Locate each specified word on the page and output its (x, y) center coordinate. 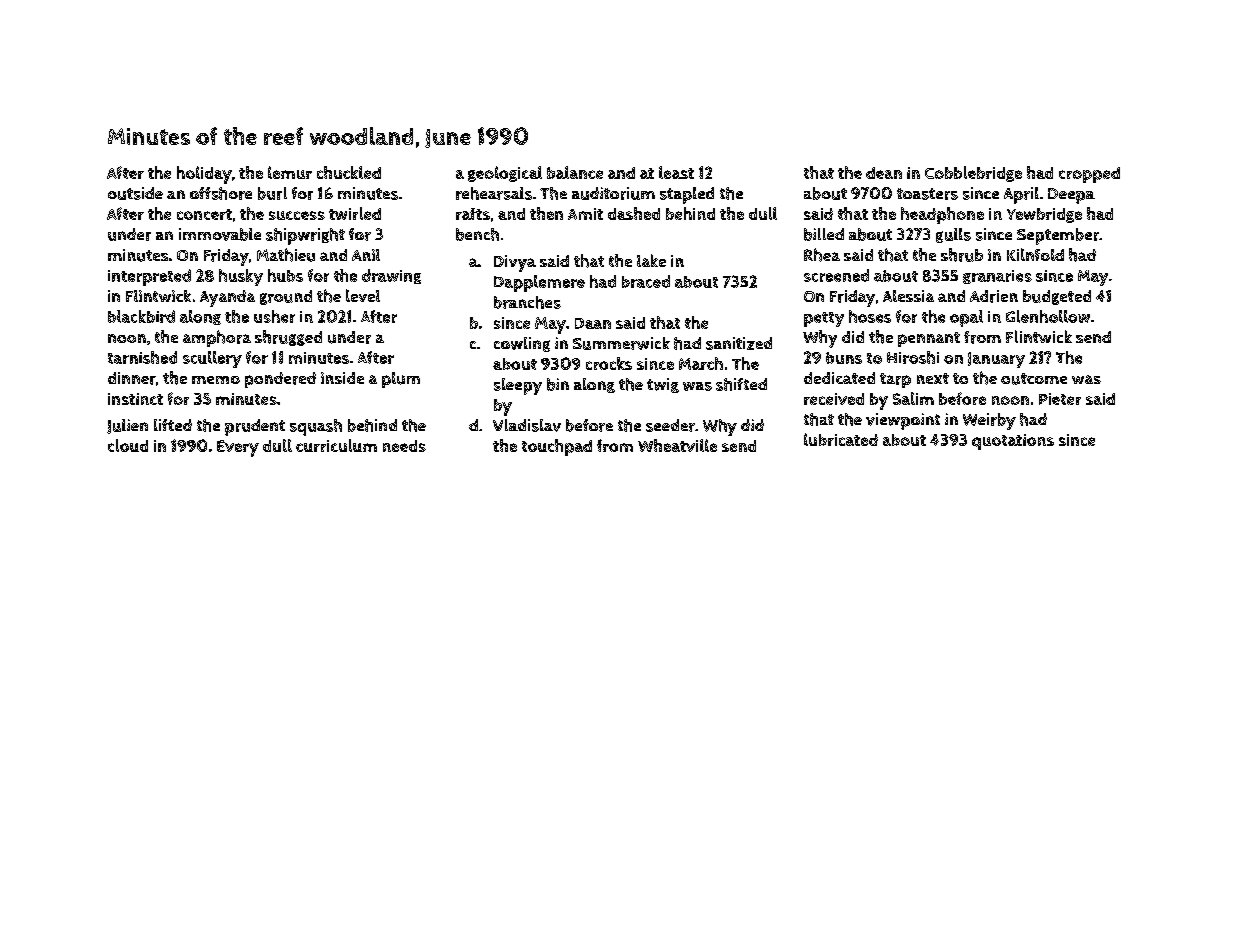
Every (238, 448)
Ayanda (227, 298)
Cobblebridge (973, 174)
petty (824, 319)
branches (527, 302)
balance (575, 172)
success (297, 215)
